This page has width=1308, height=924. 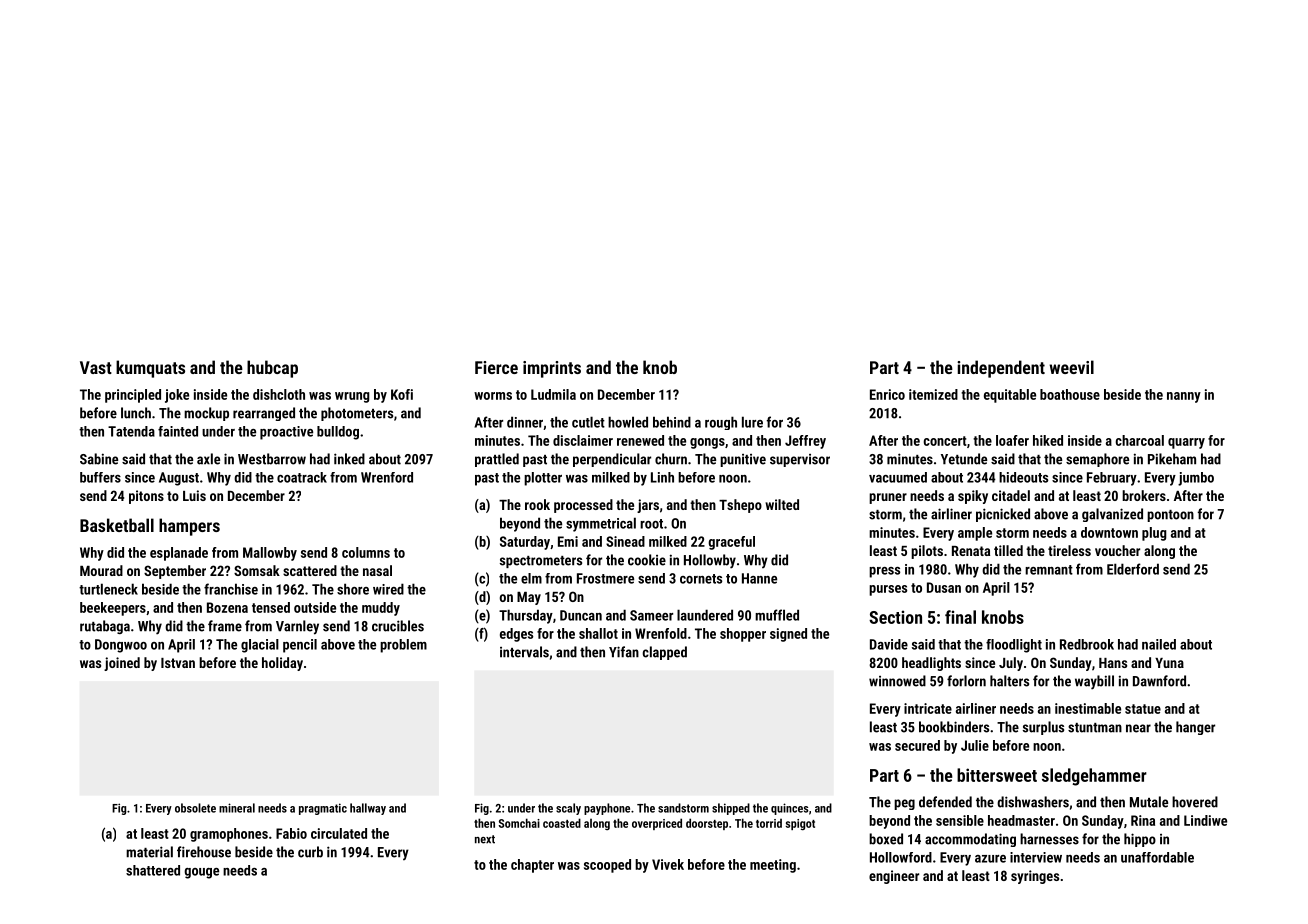 What do you see at coordinates (257, 570) in the page?
I see `Somsak` at bounding box center [257, 570].
